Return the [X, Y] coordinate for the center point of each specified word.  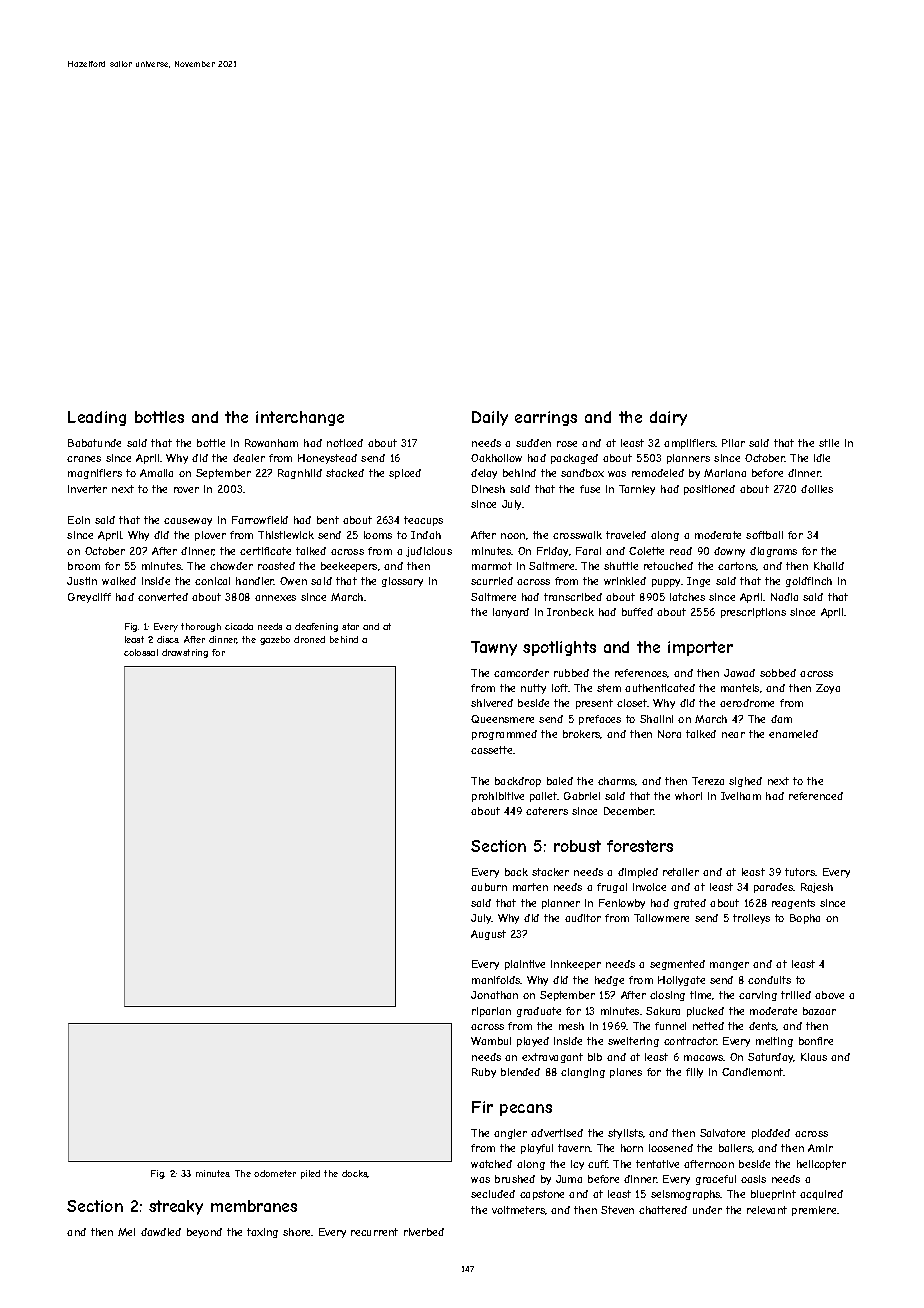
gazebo [275, 640]
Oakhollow [496, 458]
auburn [489, 887]
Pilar [733, 443]
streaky [176, 1207]
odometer [275, 1173]
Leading [97, 418]
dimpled [638, 873]
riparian [491, 1012]
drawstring [185, 653]
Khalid [829, 566]
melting [774, 1042]
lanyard [511, 613]
